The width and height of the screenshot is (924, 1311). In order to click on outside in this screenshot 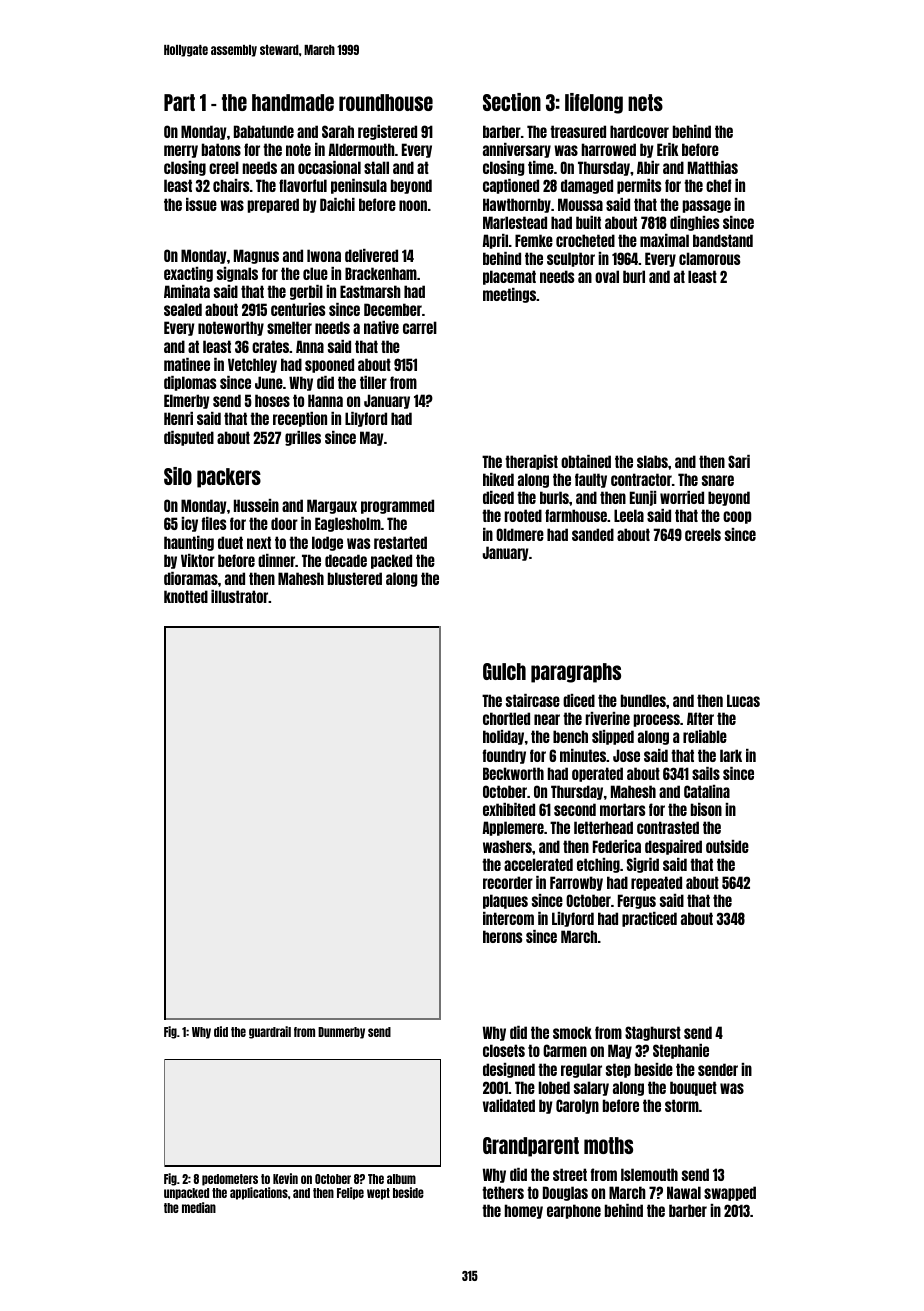, I will do `click(727, 846)`.
